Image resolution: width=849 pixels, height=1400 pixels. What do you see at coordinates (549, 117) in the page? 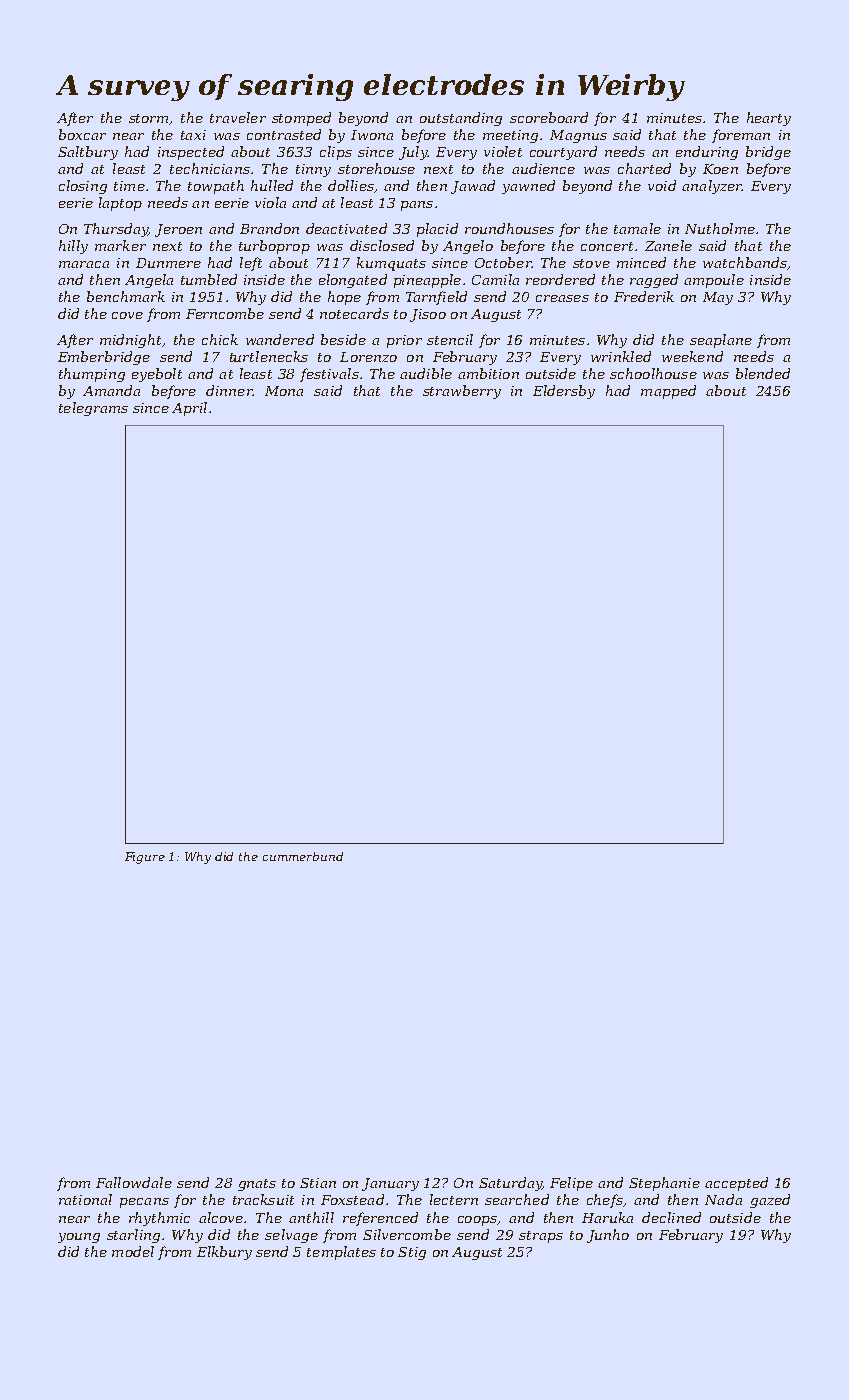
I see `scoreboard` at bounding box center [549, 117].
